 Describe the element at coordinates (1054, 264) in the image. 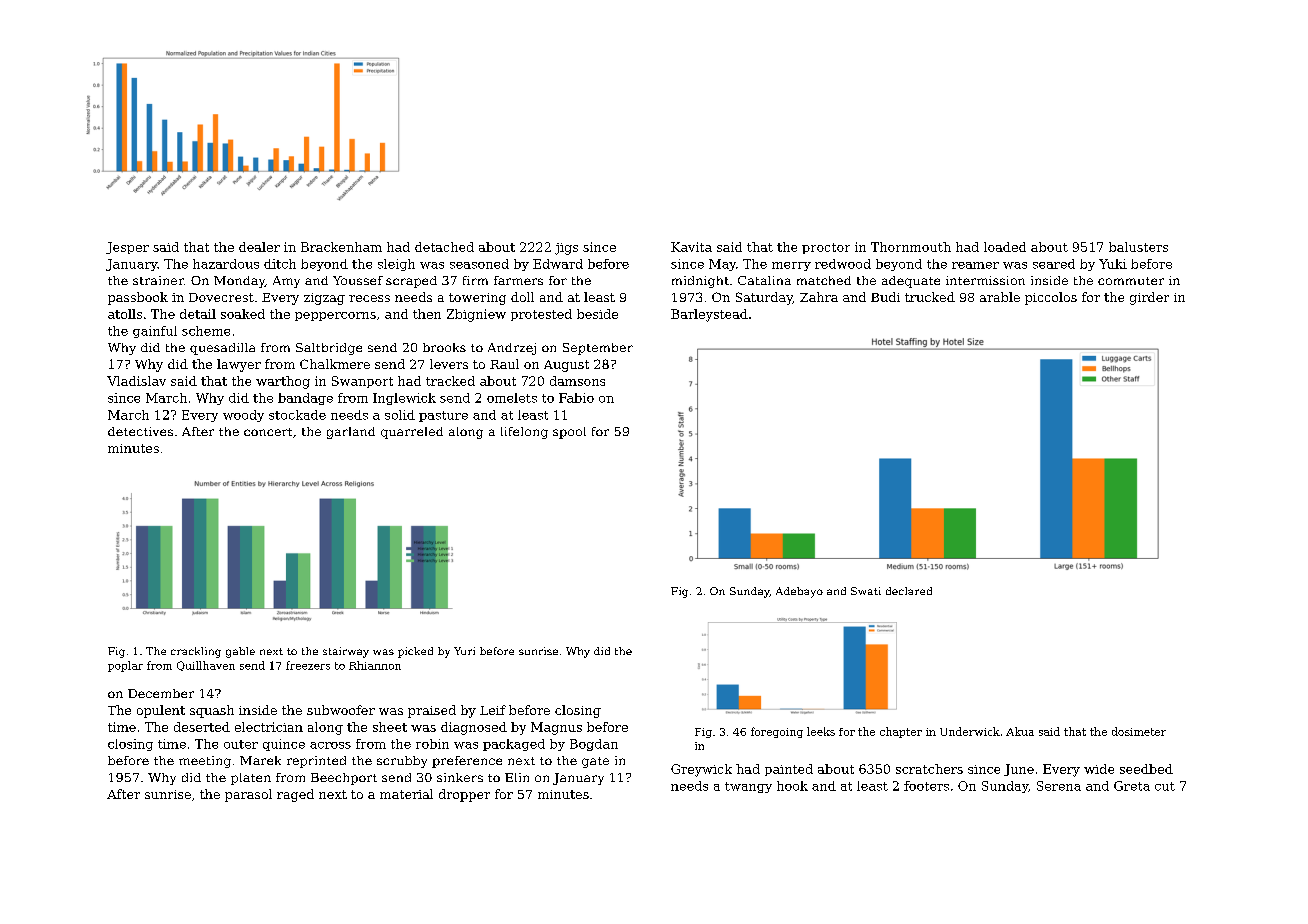

I see `seared` at that location.
